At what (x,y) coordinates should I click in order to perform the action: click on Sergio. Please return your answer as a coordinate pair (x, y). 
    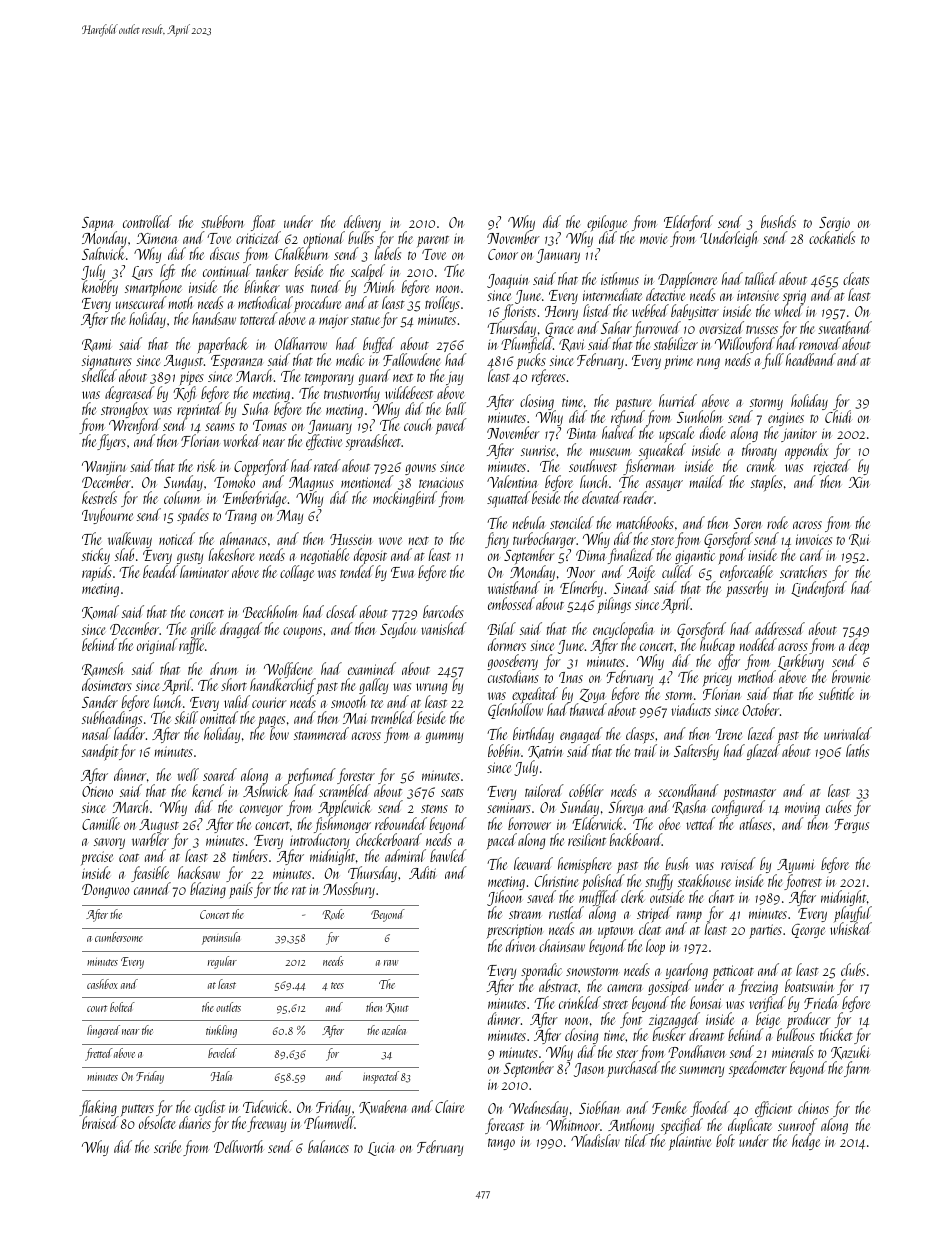
    Looking at the image, I should click on (834, 224).
